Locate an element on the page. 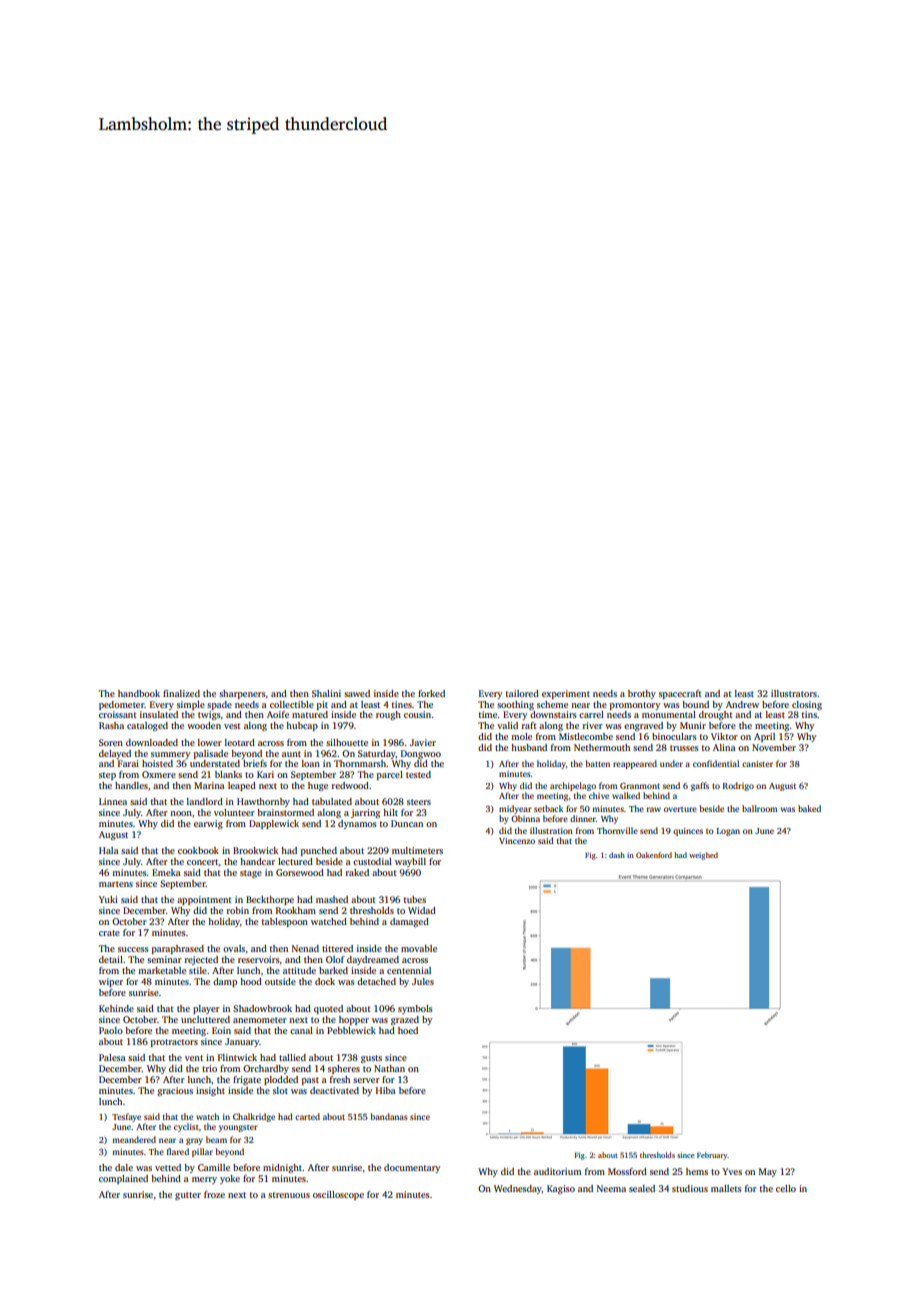 The height and width of the image is (1308, 924). crate is located at coordinates (109, 933).
